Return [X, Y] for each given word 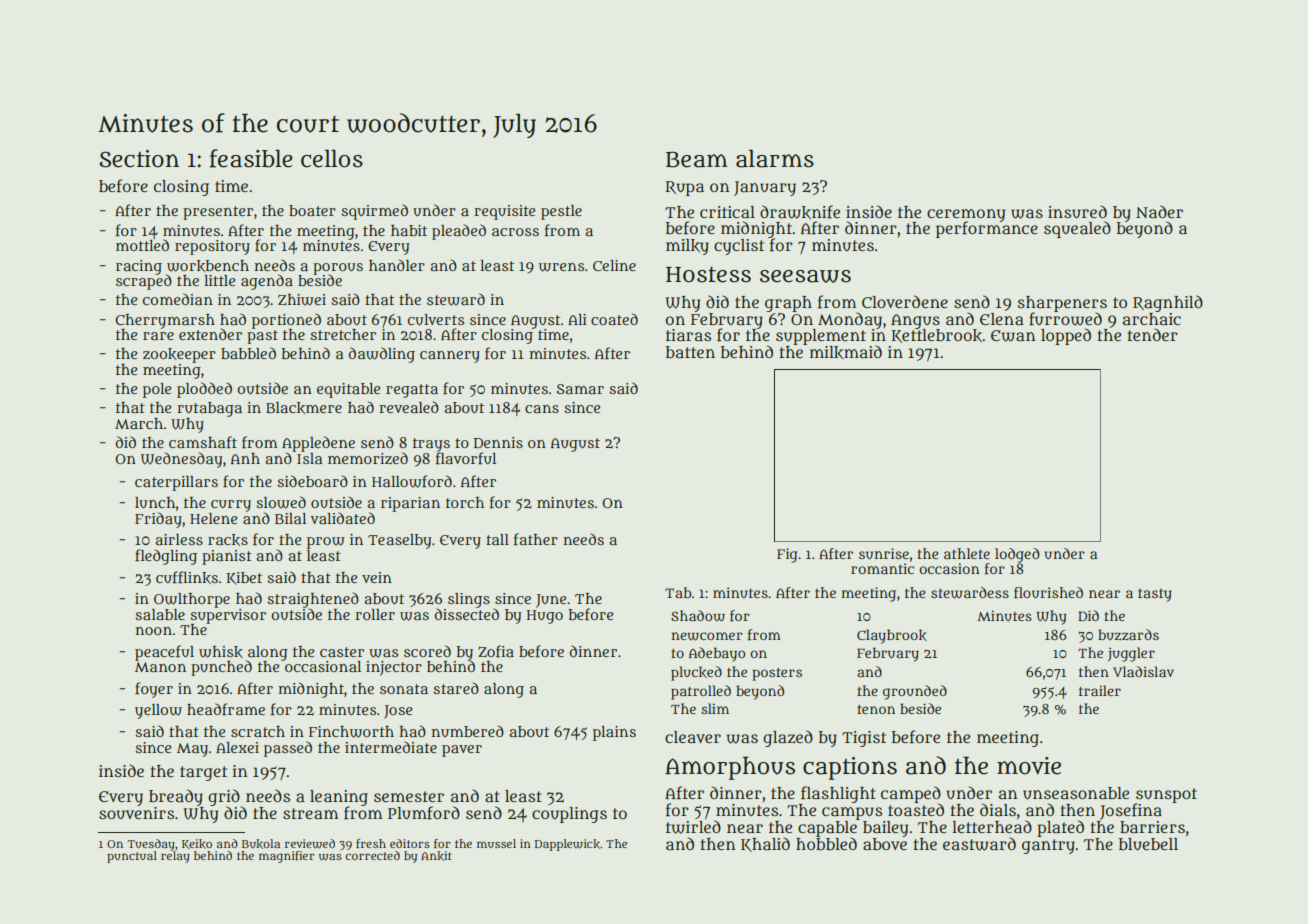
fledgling [166, 557]
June [551, 601]
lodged [1017, 555]
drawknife [800, 212]
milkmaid [846, 352]
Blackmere [304, 408]
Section [139, 159]
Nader [1159, 211]
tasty [1155, 595]
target [203, 773]
